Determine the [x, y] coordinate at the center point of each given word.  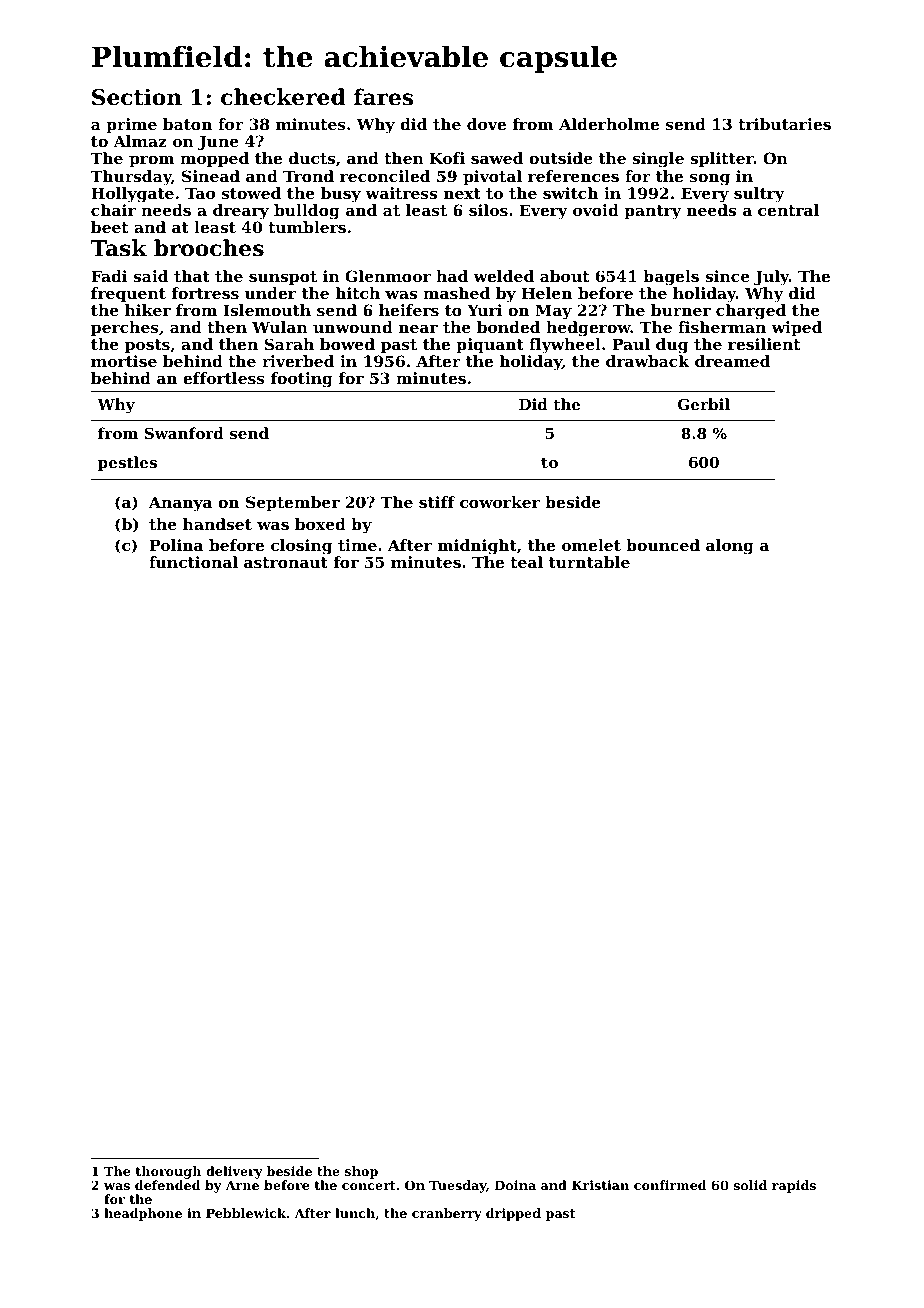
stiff [437, 502]
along [730, 547]
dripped [513, 1214]
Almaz [140, 141]
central [788, 210]
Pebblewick [246, 1213]
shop [361, 1172]
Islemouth [267, 310]
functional [193, 562]
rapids [794, 1186]
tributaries [784, 124]
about [564, 276]
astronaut [286, 562]
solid [750, 1185]
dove [486, 124]
